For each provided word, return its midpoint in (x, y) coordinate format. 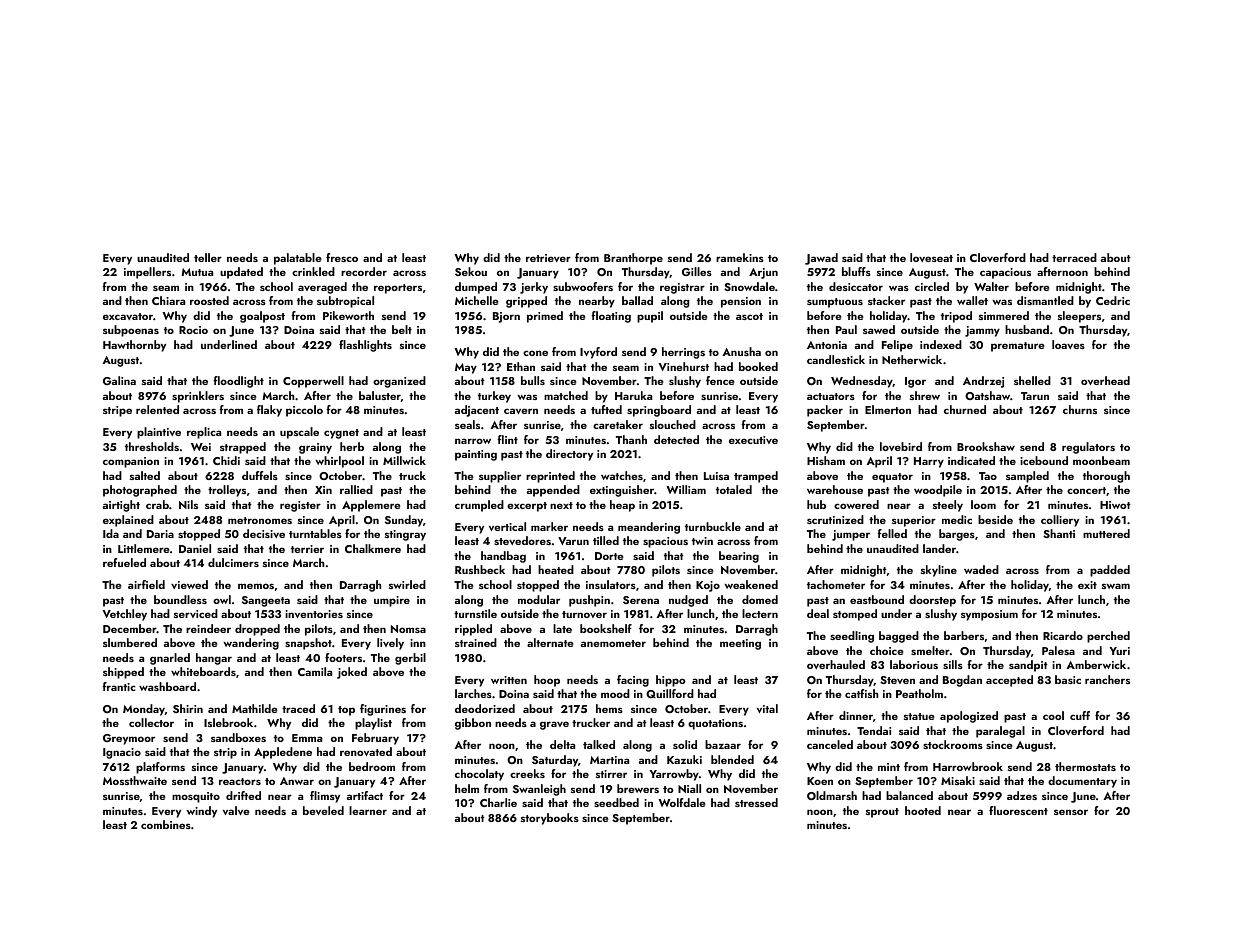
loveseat (931, 257)
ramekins (740, 257)
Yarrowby (674, 775)
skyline (939, 571)
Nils (188, 504)
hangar (214, 659)
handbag (503, 557)
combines (166, 824)
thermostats (1085, 766)
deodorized (485, 708)
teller (208, 257)
